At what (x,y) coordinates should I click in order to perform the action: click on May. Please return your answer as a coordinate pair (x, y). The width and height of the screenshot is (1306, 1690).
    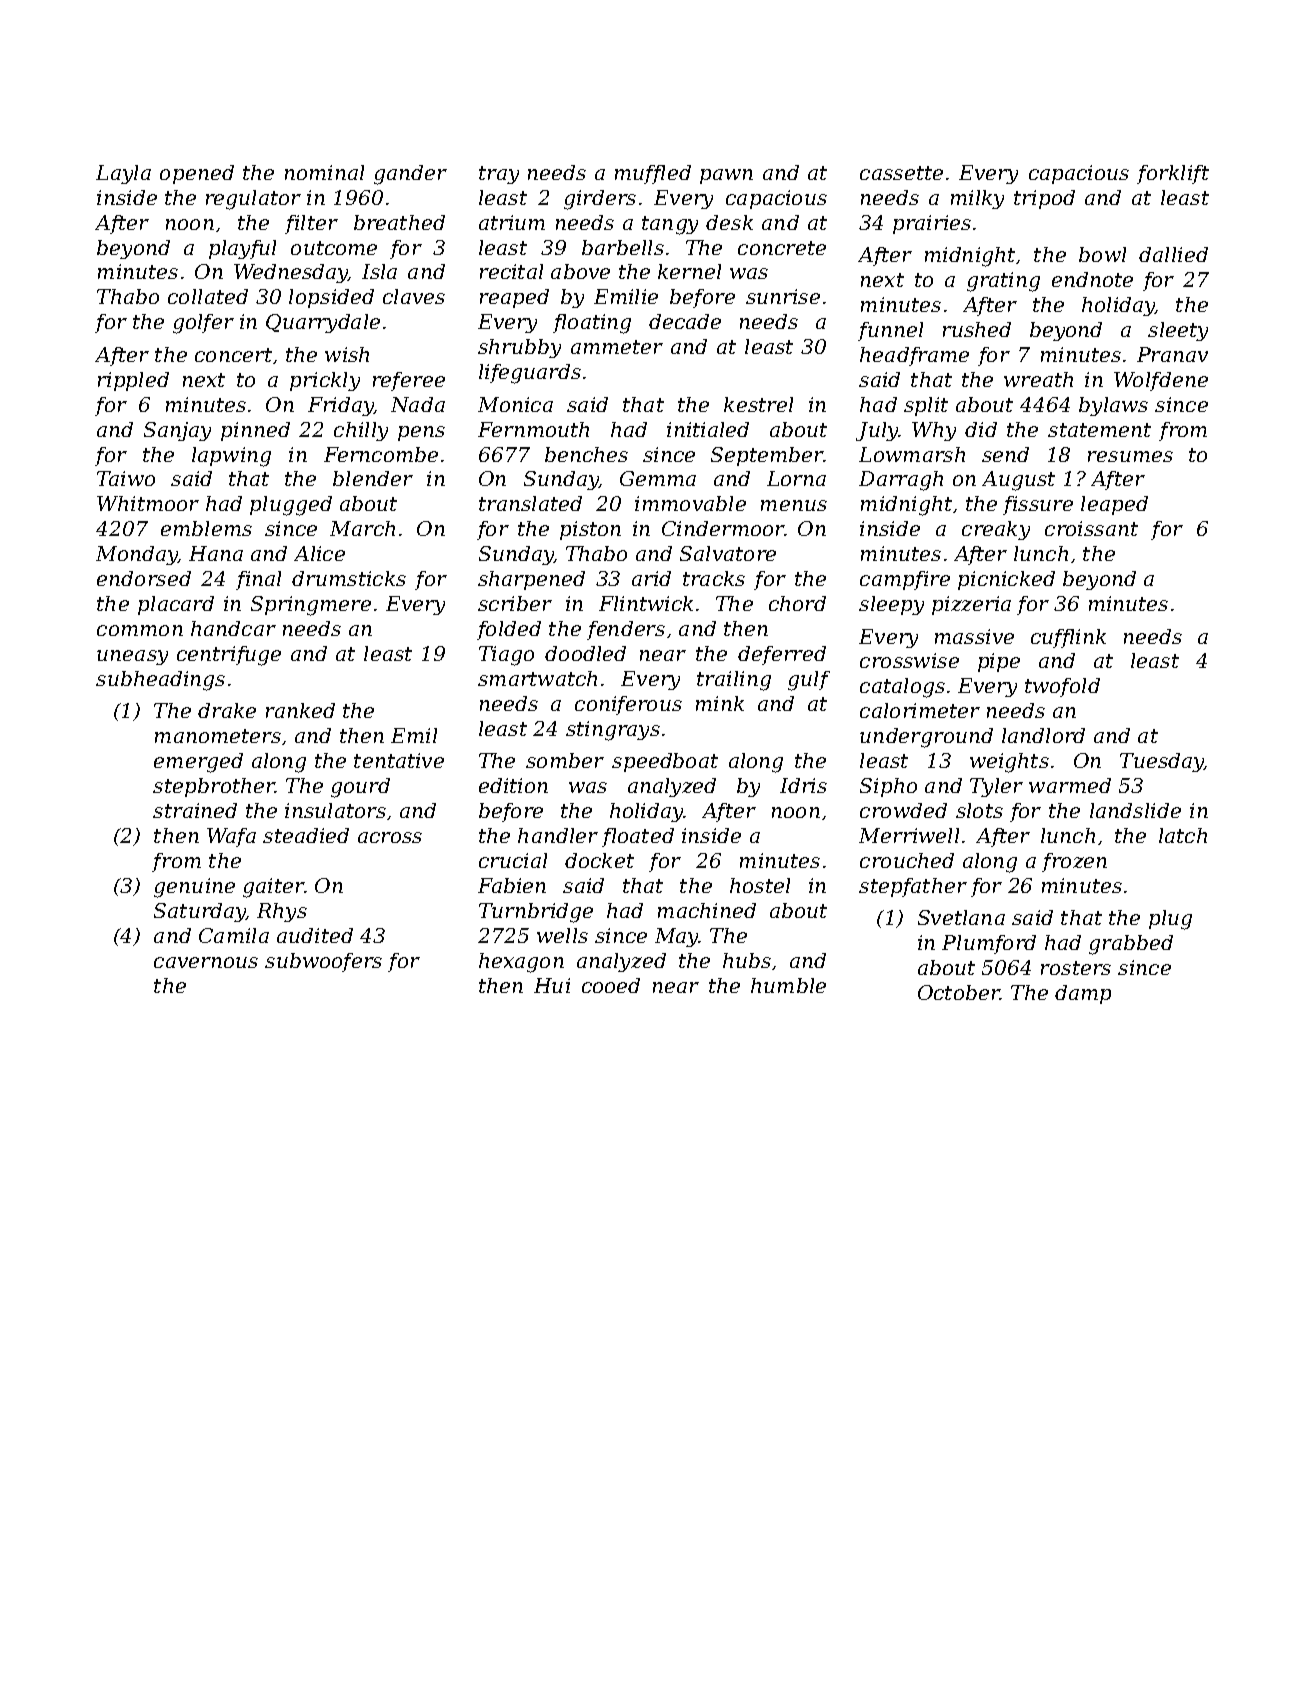
    Looking at the image, I should click on (677, 937).
